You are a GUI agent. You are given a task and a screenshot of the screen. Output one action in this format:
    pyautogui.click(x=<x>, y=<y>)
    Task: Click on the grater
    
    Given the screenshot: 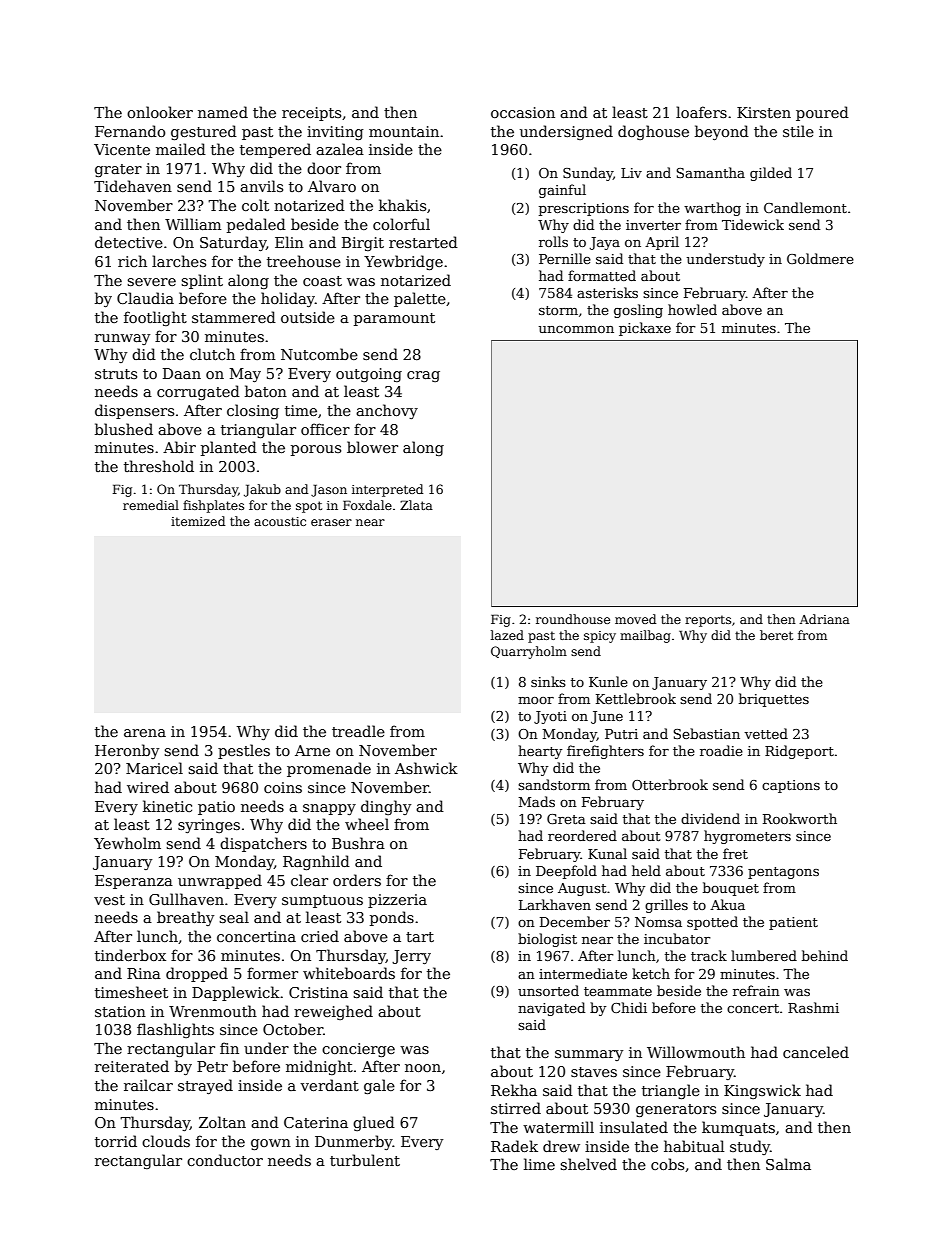 What is the action you would take?
    pyautogui.click(x=118, y=170)
